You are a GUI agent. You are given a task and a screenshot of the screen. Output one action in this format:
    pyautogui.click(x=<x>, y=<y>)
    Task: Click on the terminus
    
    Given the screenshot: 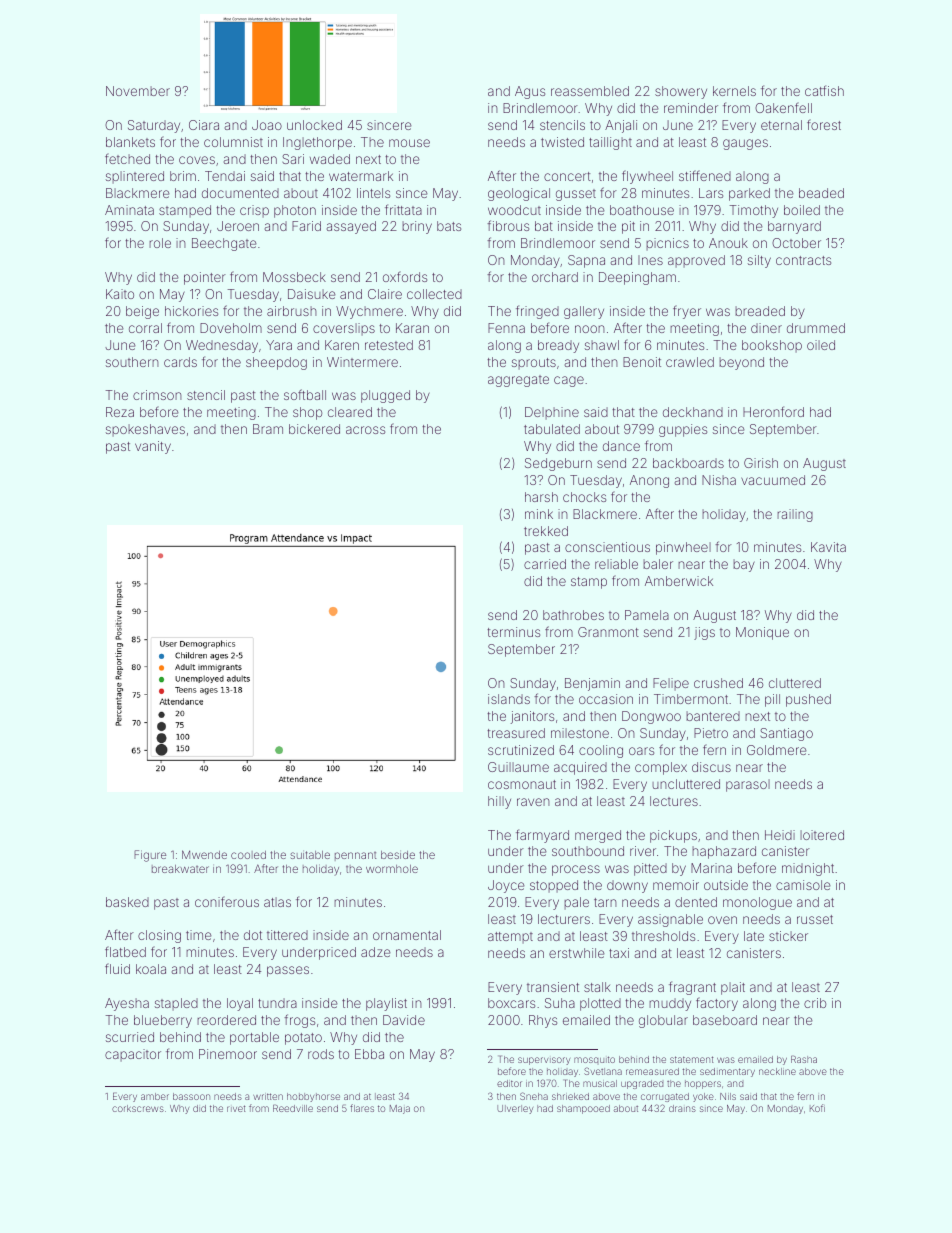 What is the action you would take?
    pyautogui.click(x=513, y=632)
